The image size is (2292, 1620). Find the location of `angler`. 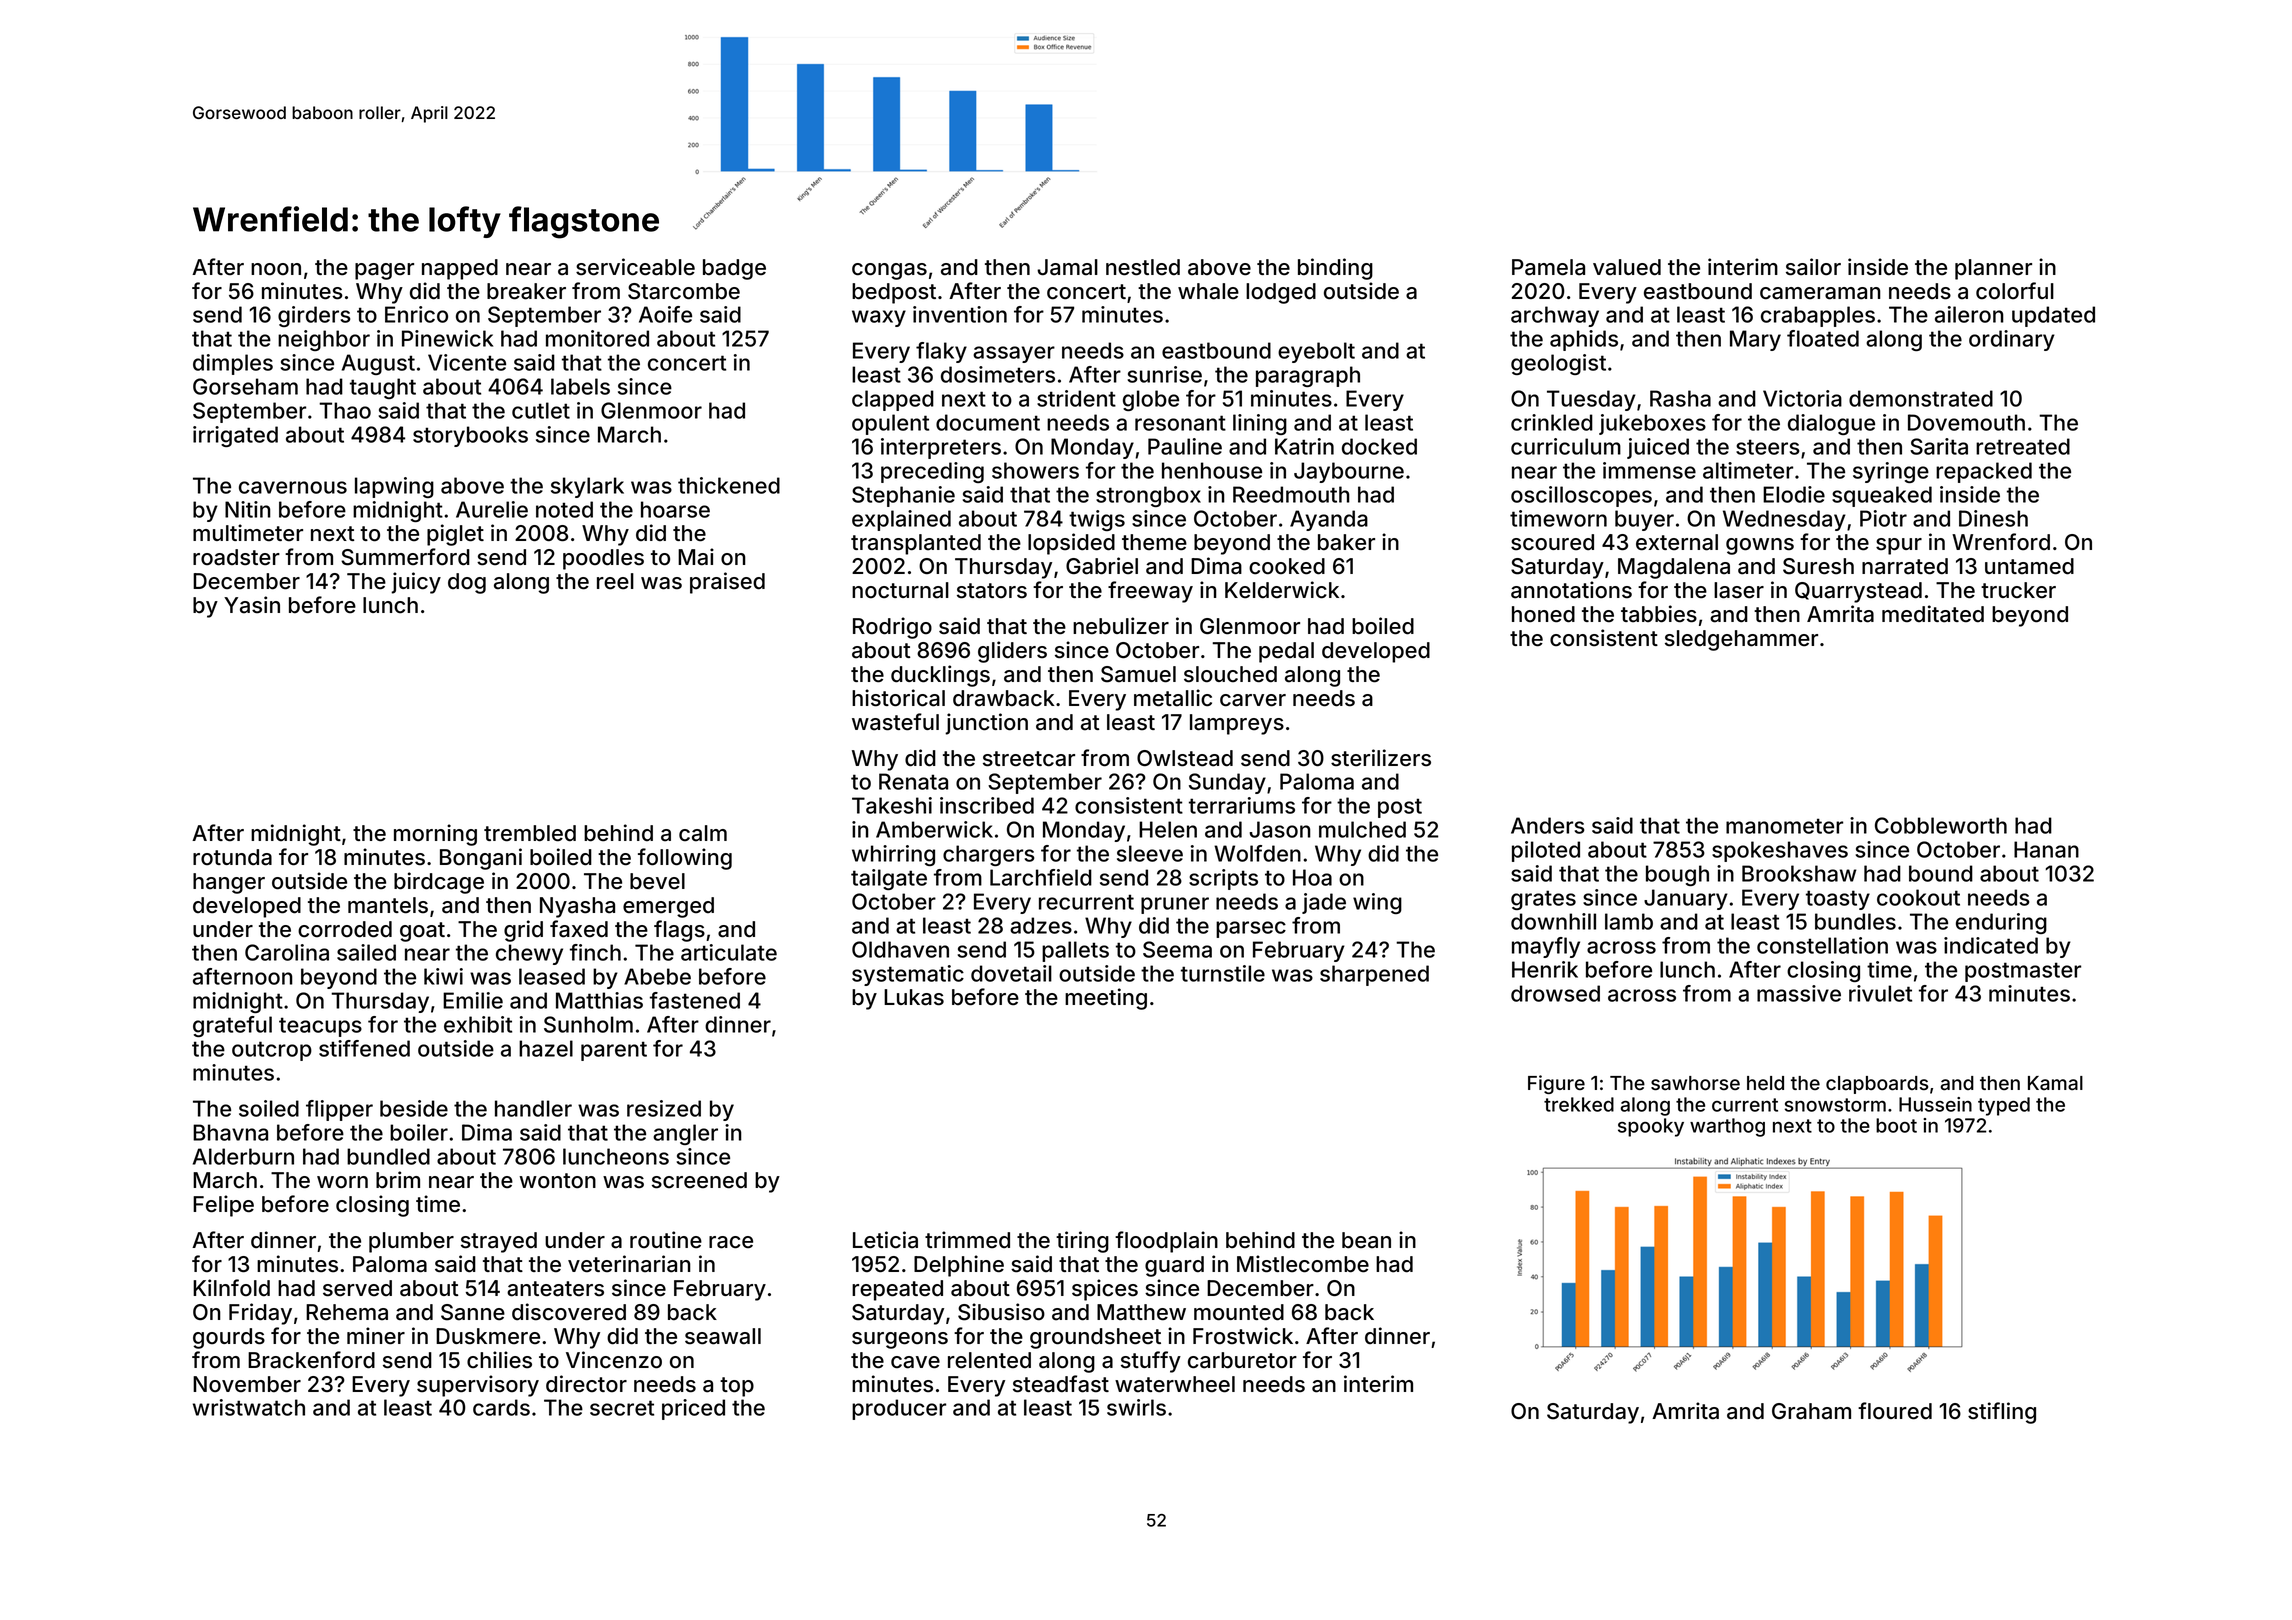

angler is located at coordinates (685, 1134).
